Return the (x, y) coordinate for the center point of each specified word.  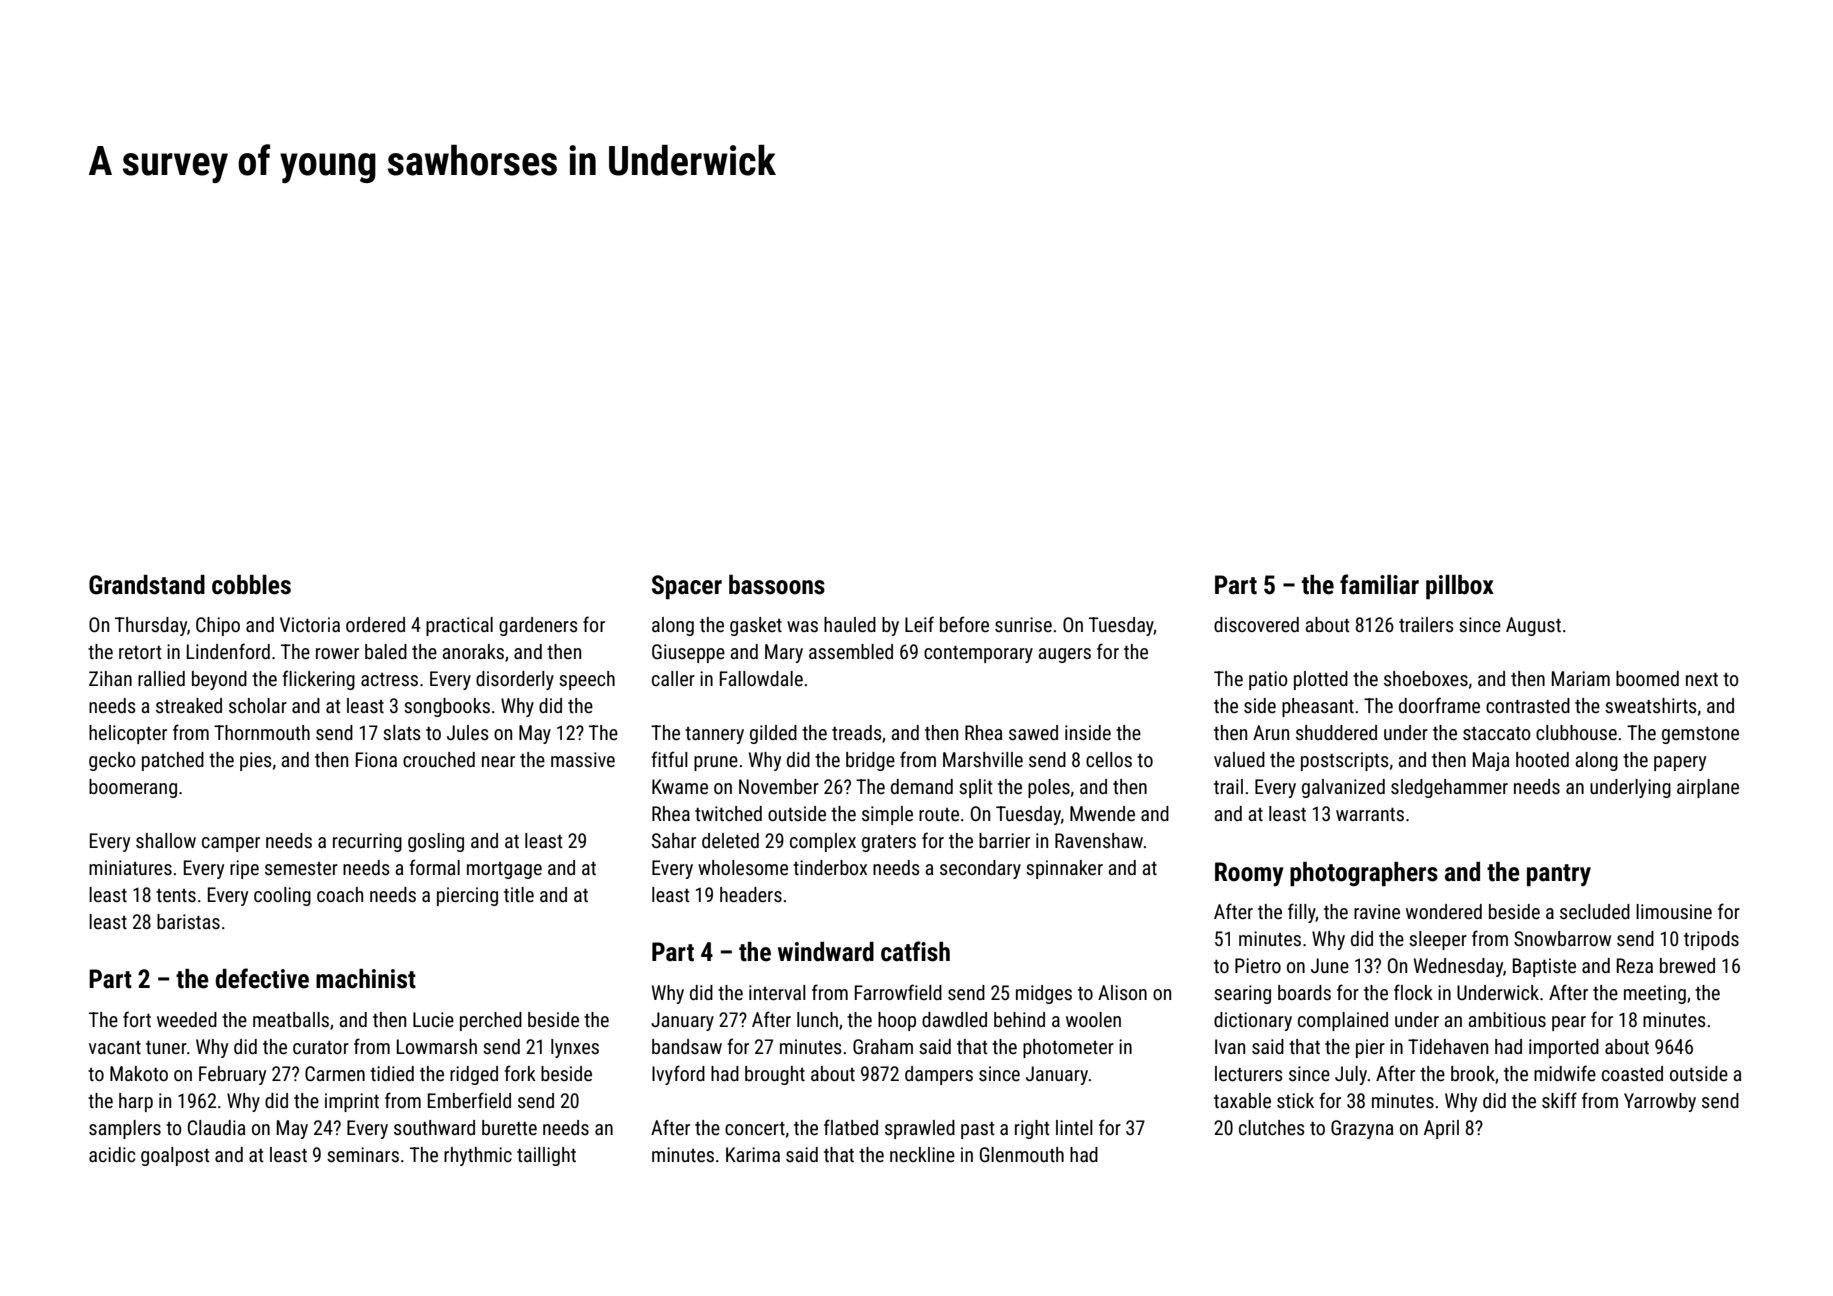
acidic (112, 1154)
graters (889, 843)
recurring (367, 842)
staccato (1497, 733)
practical (459, 626)
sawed (1033, 732)
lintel (1074, 1127)
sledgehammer (1449, 788)
